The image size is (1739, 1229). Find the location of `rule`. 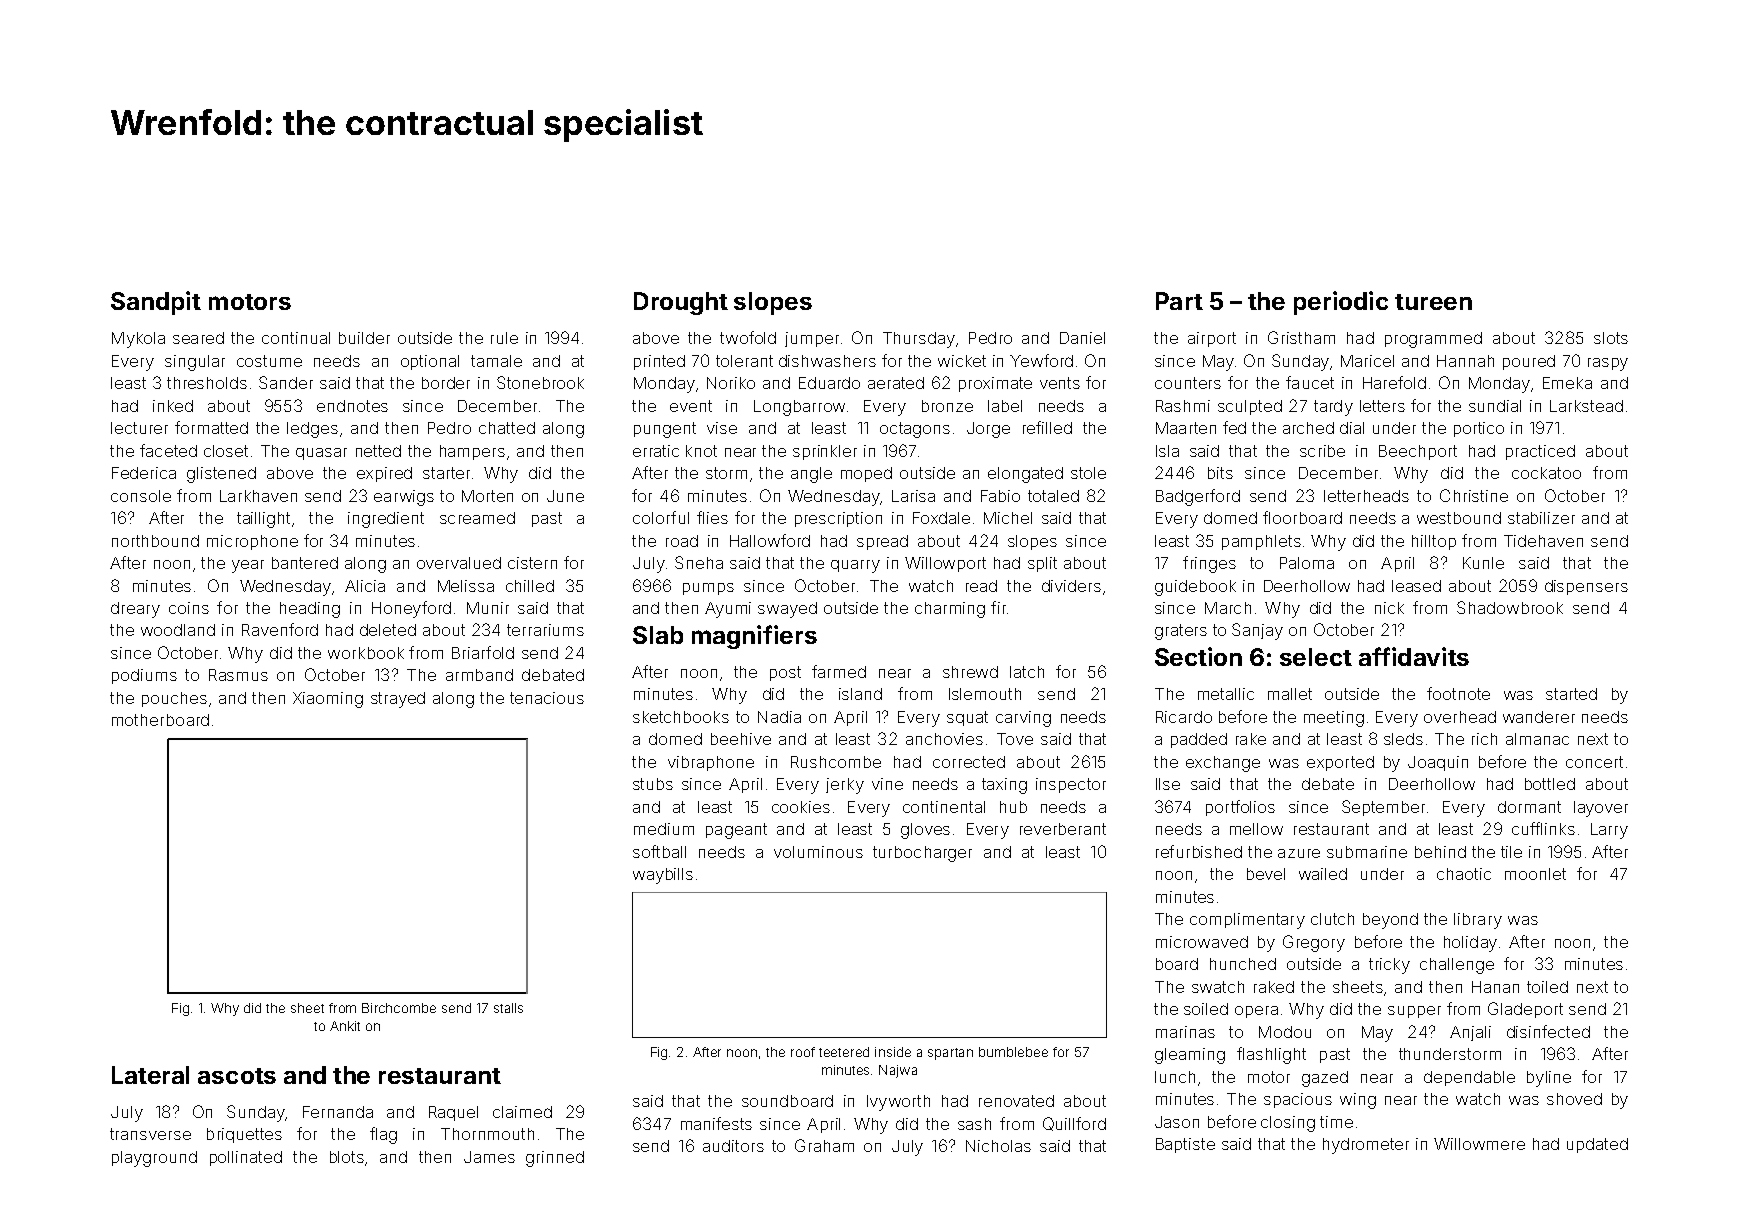

rule is located at coordinates (504, 338).
